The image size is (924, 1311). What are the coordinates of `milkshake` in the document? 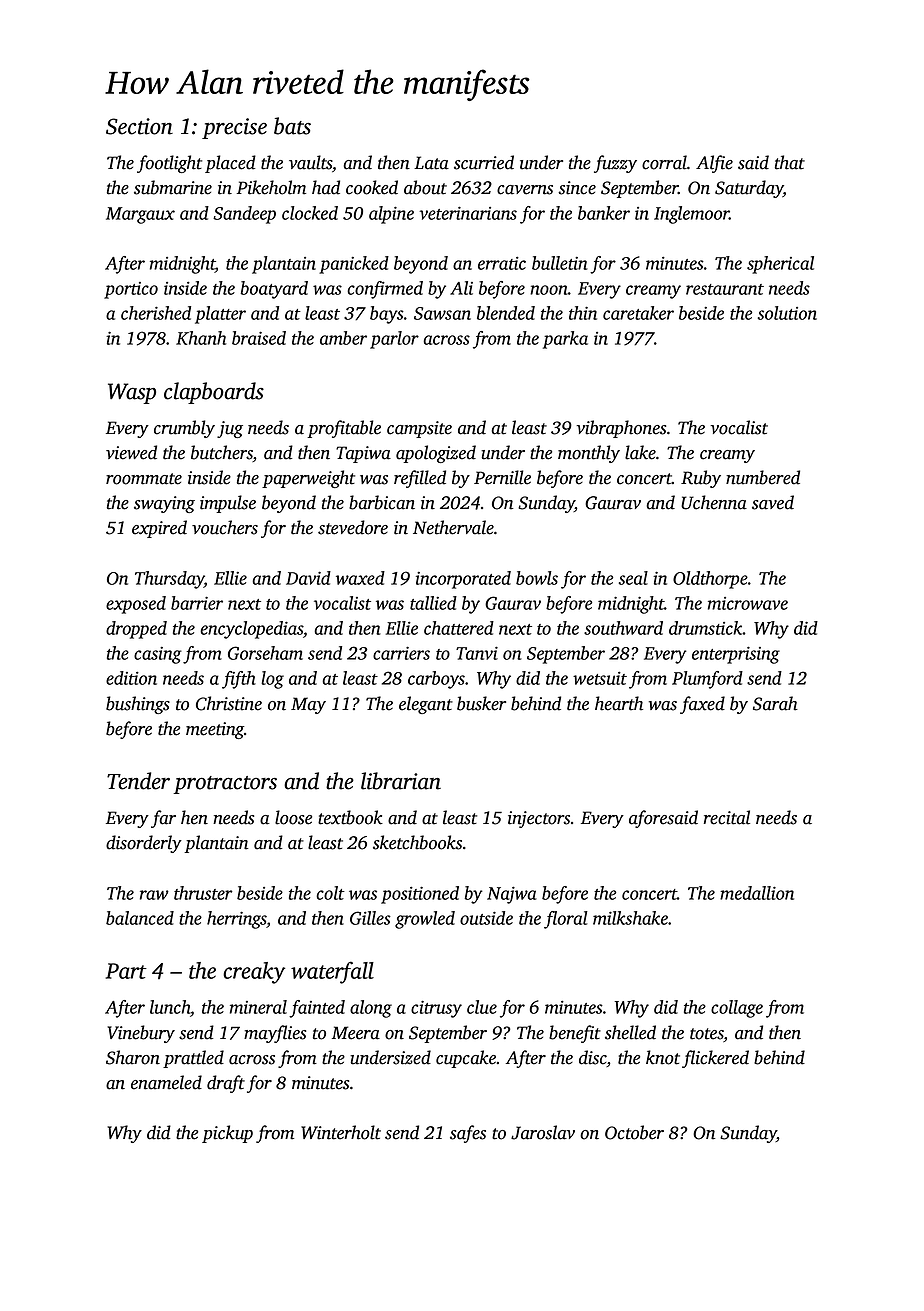 It's located at (630, 918).
